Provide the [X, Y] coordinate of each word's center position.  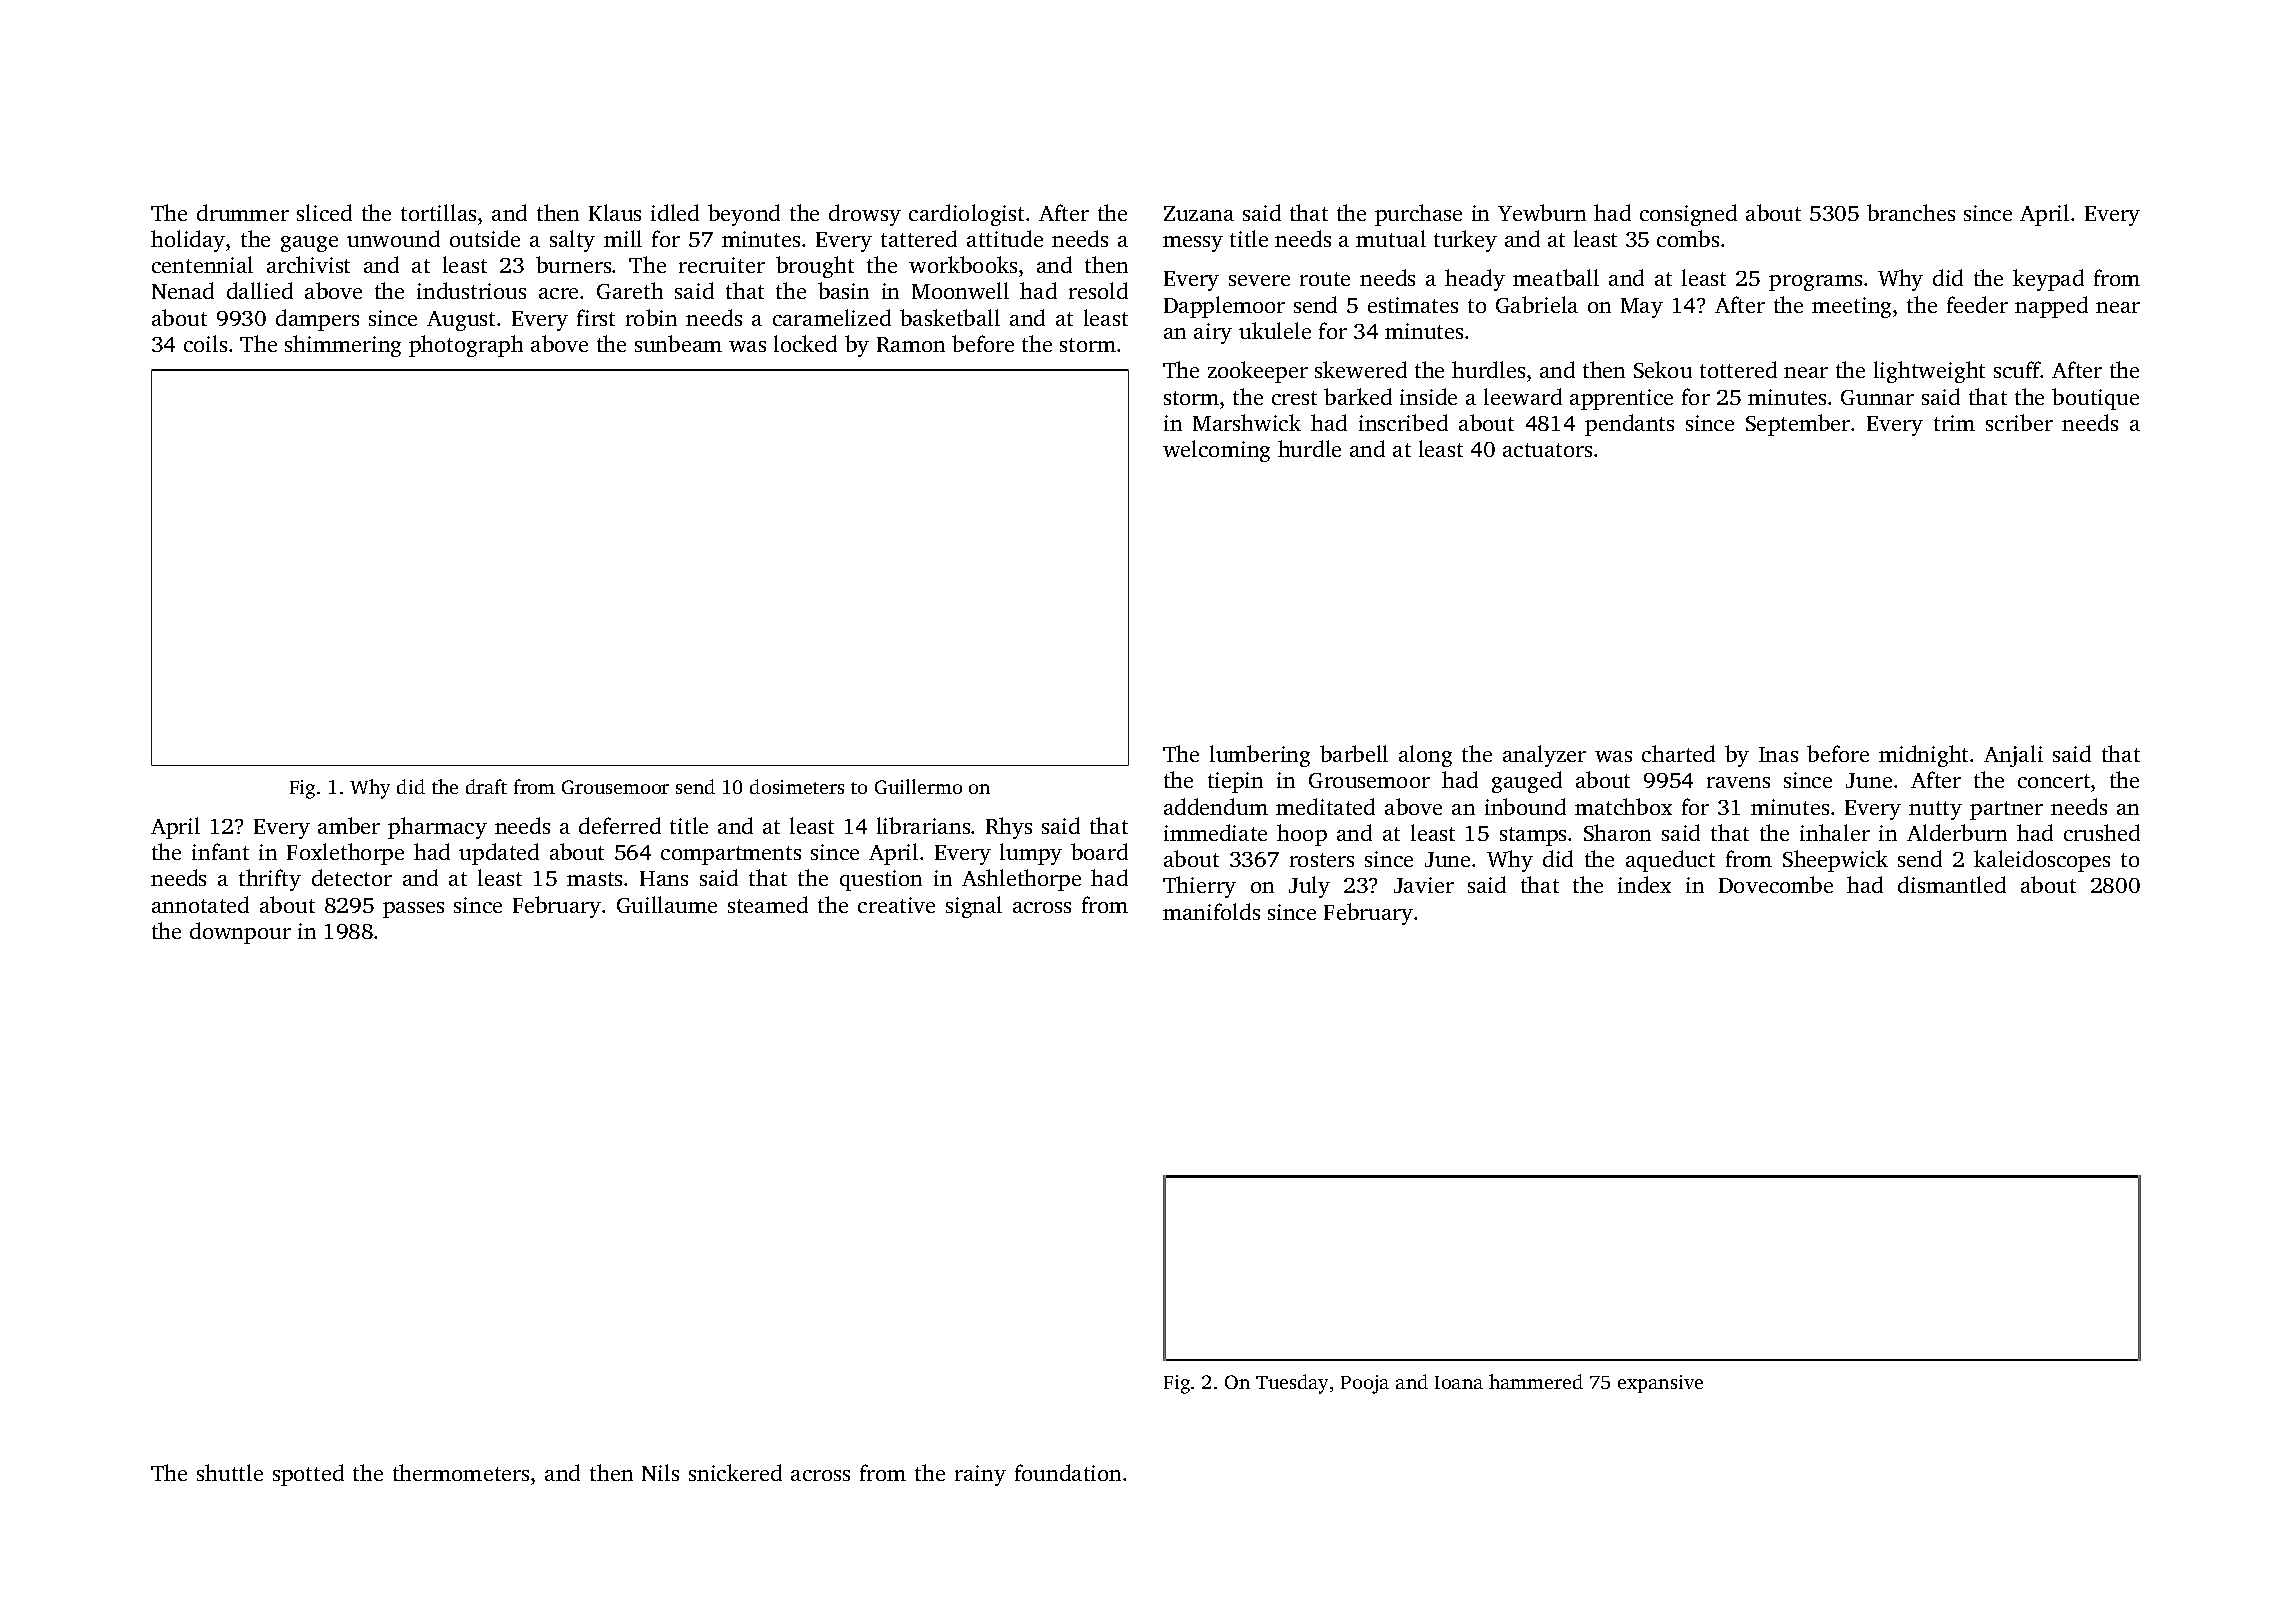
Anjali [2013, 756]
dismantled [1952, 884]
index [1644, 884]
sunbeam [678, 343]
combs [1688, 238]
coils [205, 343]
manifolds [1211, 911]
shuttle [230, 1472]
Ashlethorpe [1021, 880]
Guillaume [667, 904]
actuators [1547, 450]
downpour [240, 933]
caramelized [832, 317]
